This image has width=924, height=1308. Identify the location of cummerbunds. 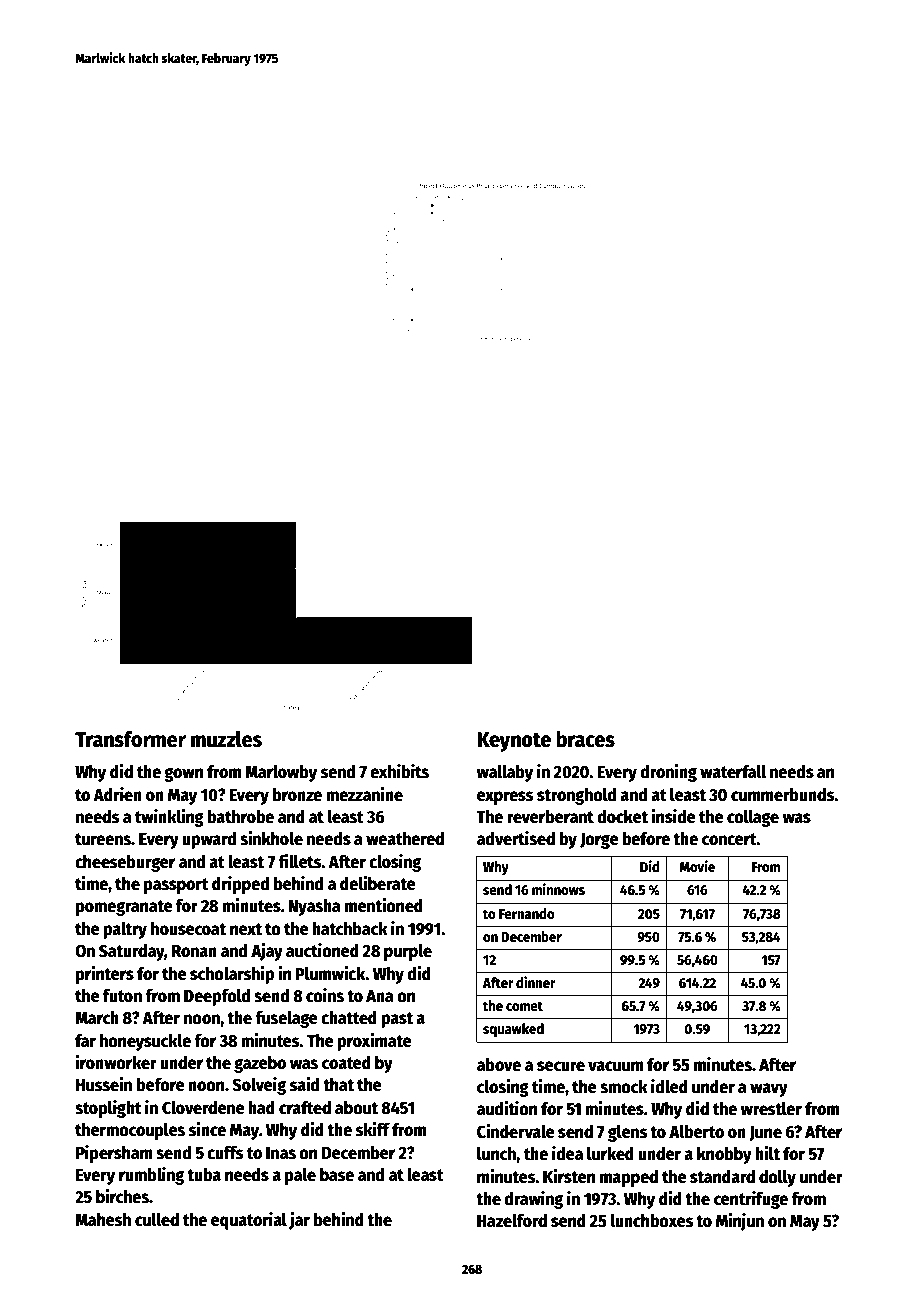
(783, 795).
